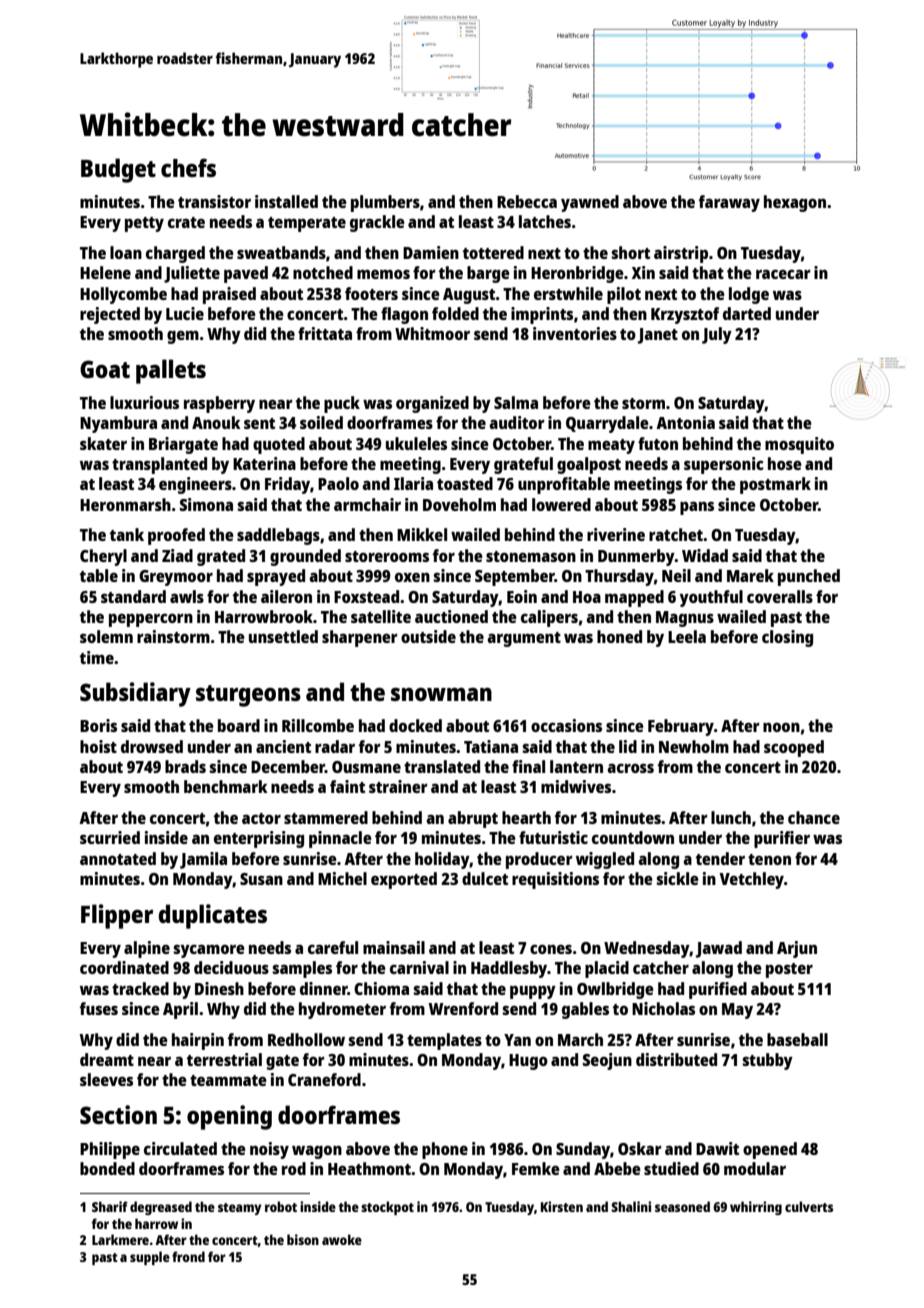 Image resolution: width=924 pixels, height=1308 pixels. Describe the element at coordinates (188, 1256) in the document. I see `frond` at that location.
